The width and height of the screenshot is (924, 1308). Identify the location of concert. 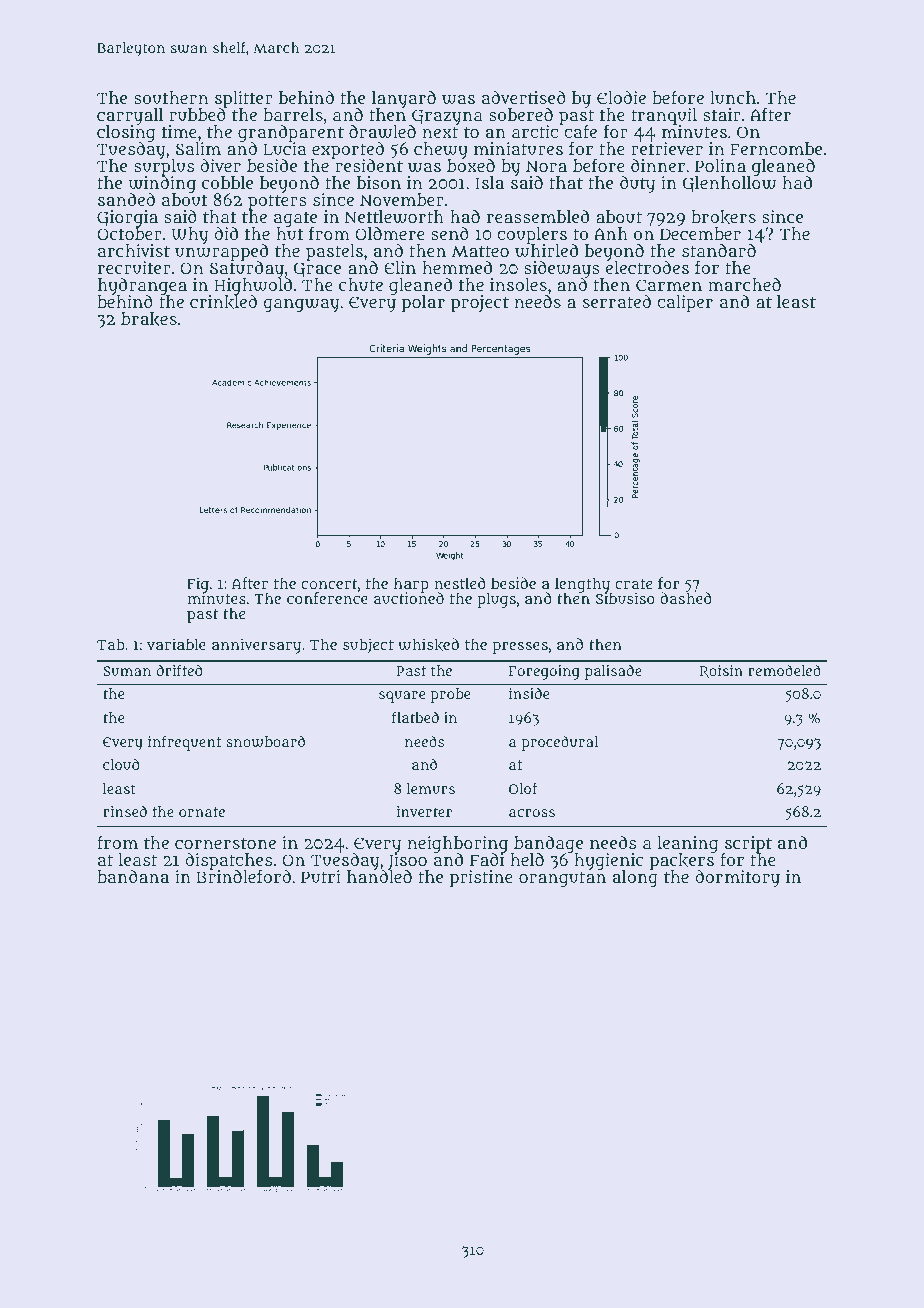
(329, 584).
